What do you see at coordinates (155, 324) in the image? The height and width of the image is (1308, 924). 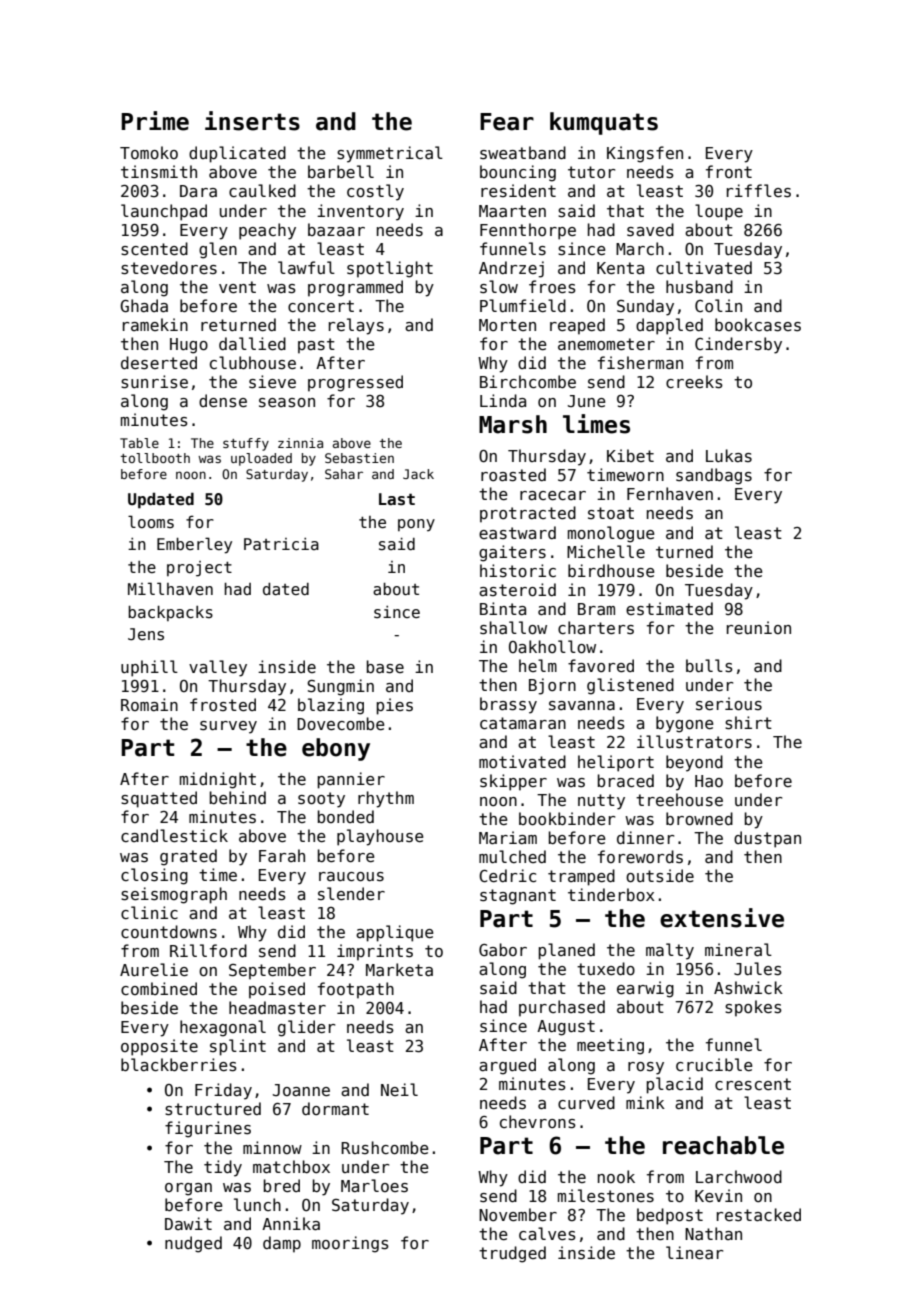 I see `ramekin` at bounding box center [155, 324].
